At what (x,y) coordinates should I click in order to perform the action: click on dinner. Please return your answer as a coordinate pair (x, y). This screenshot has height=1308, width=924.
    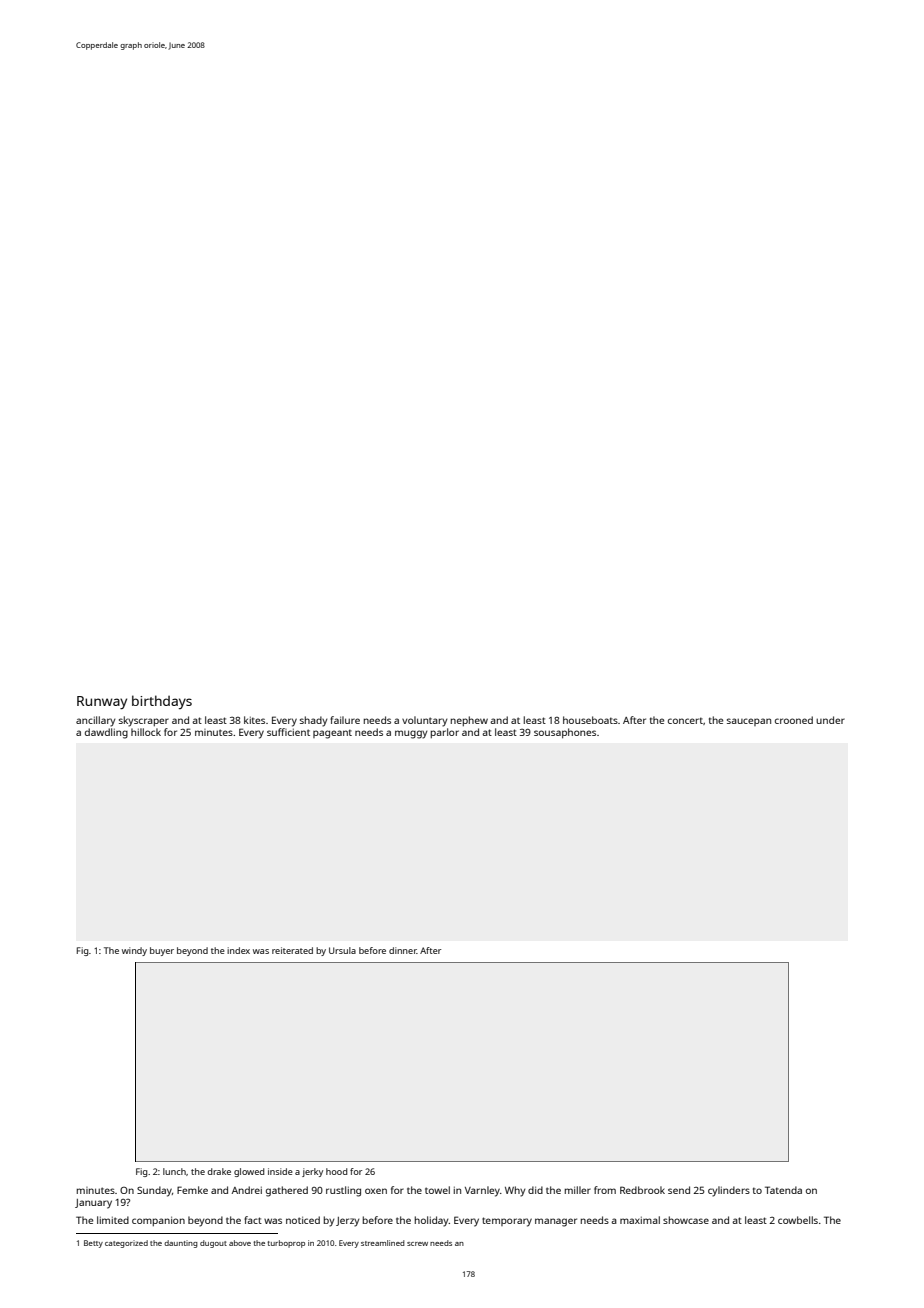
    Looking at the image, I should click on (403, 950).
